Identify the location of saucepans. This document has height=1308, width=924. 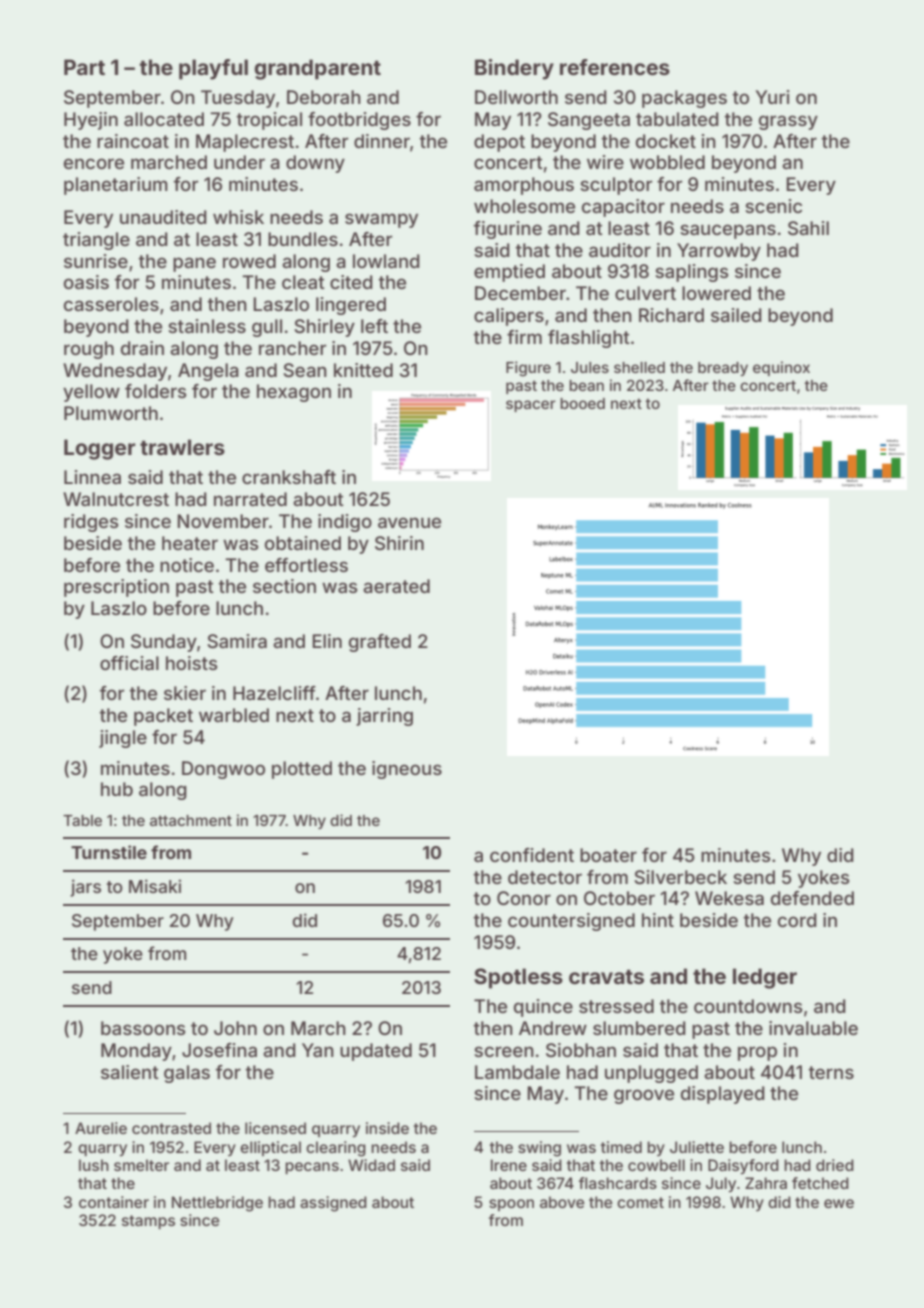
(728, 231).
